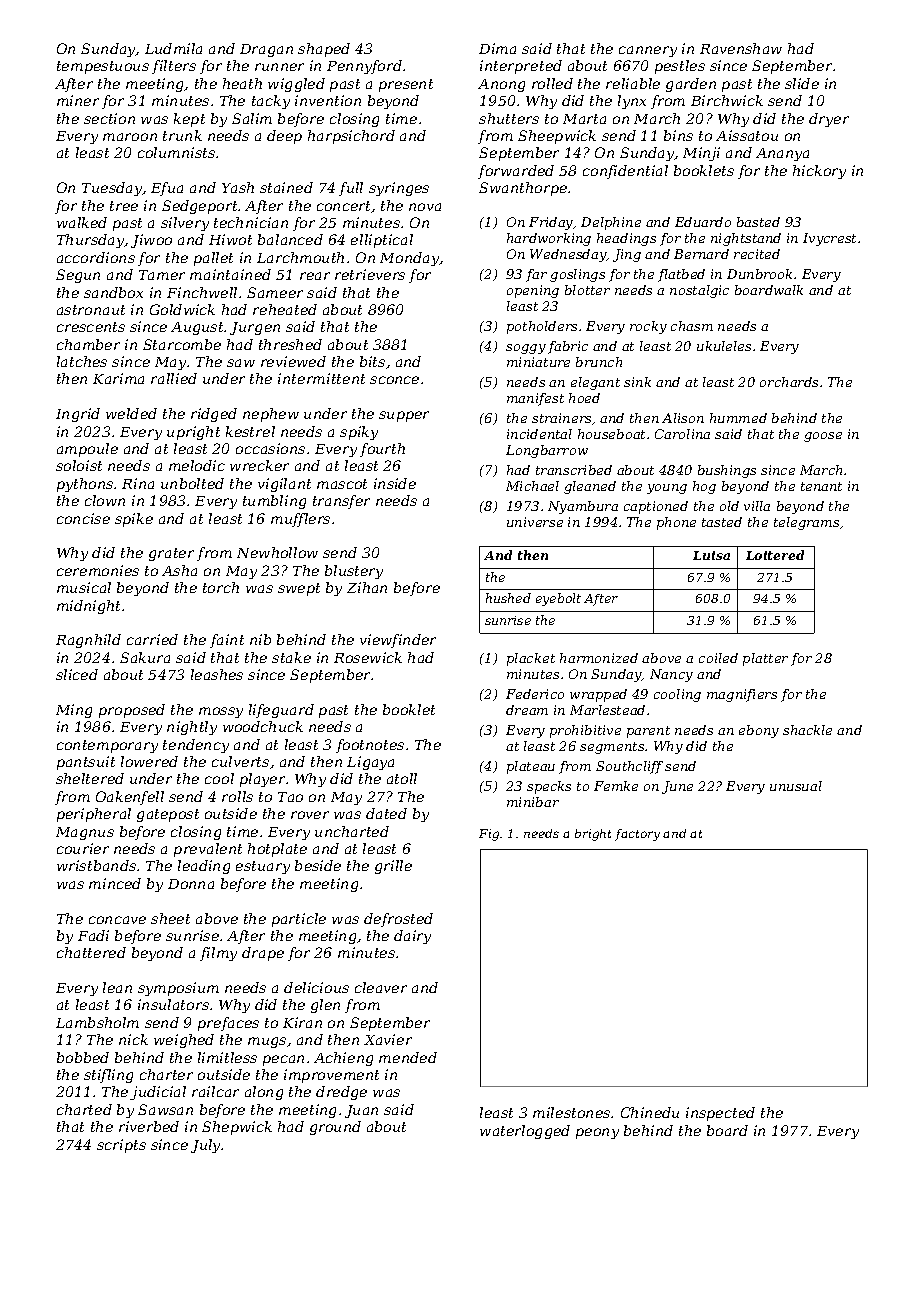 The height and width of the screenshot is (1308, 924). What do you see at coordinates (193, 433) in the screenshot?
I see `upright` at bounding box center [193, 433].
